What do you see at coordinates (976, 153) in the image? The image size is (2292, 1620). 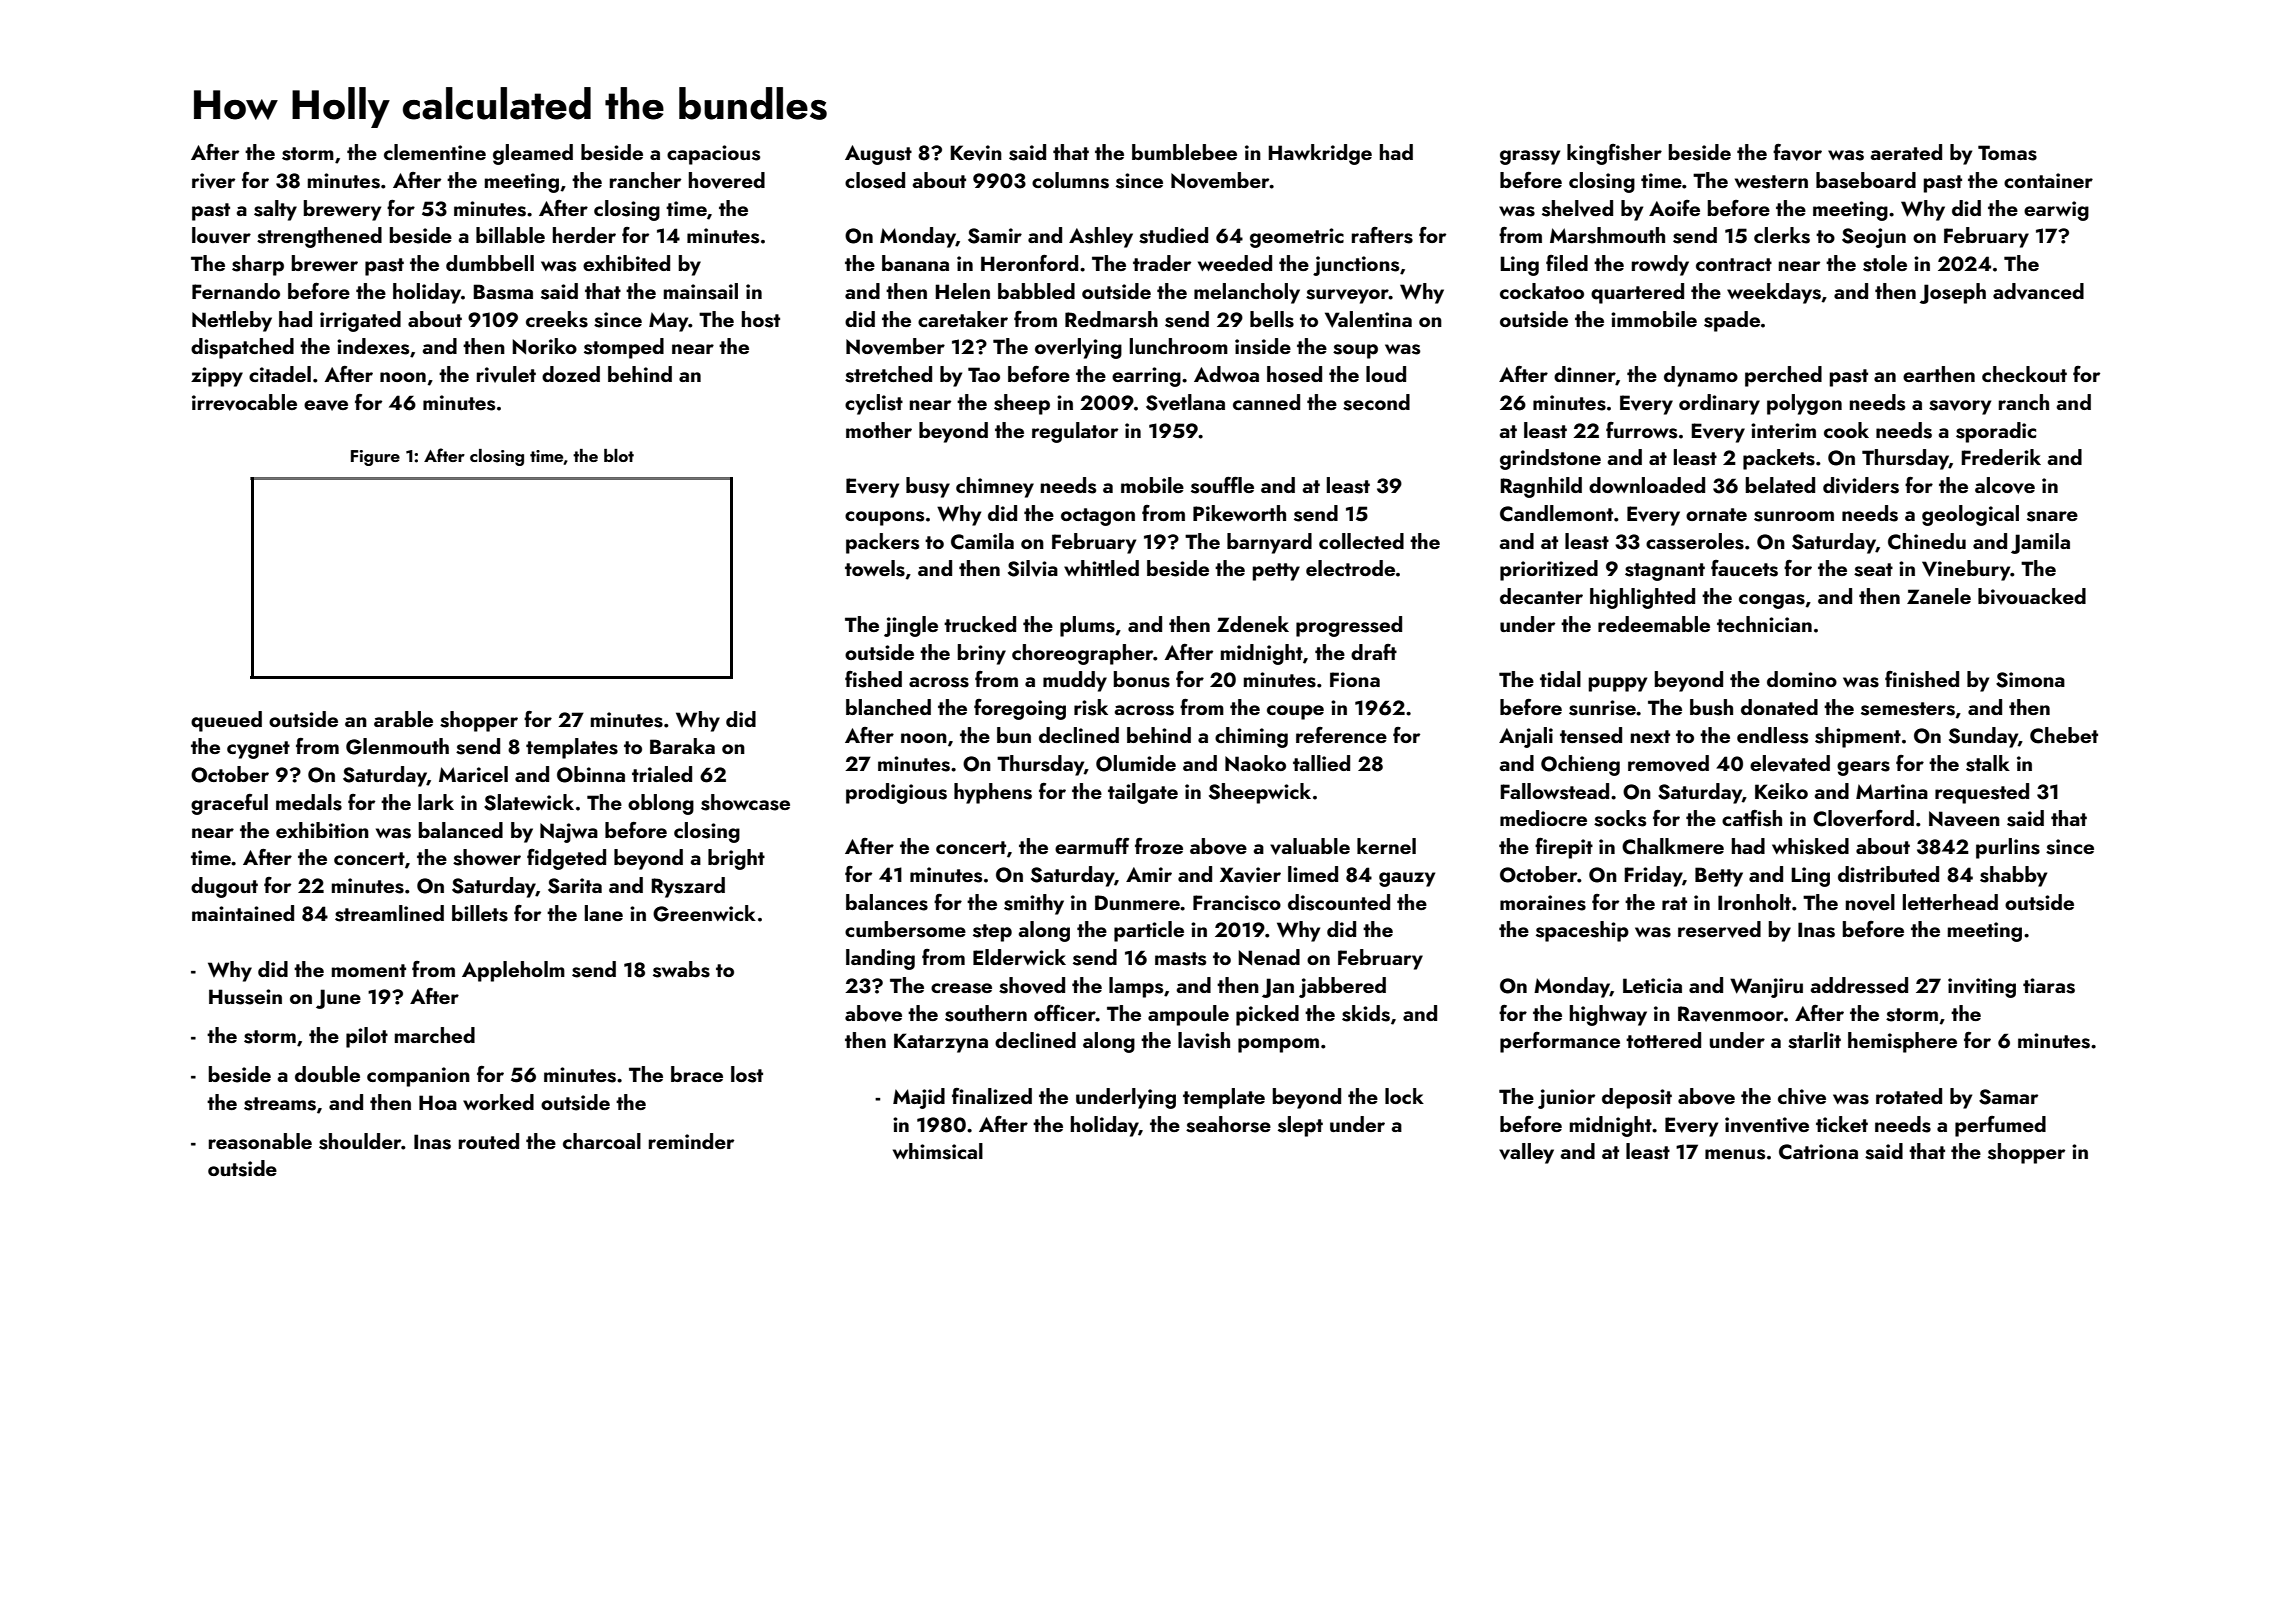 I see `Kevin` at bounding box center [976, 153].
